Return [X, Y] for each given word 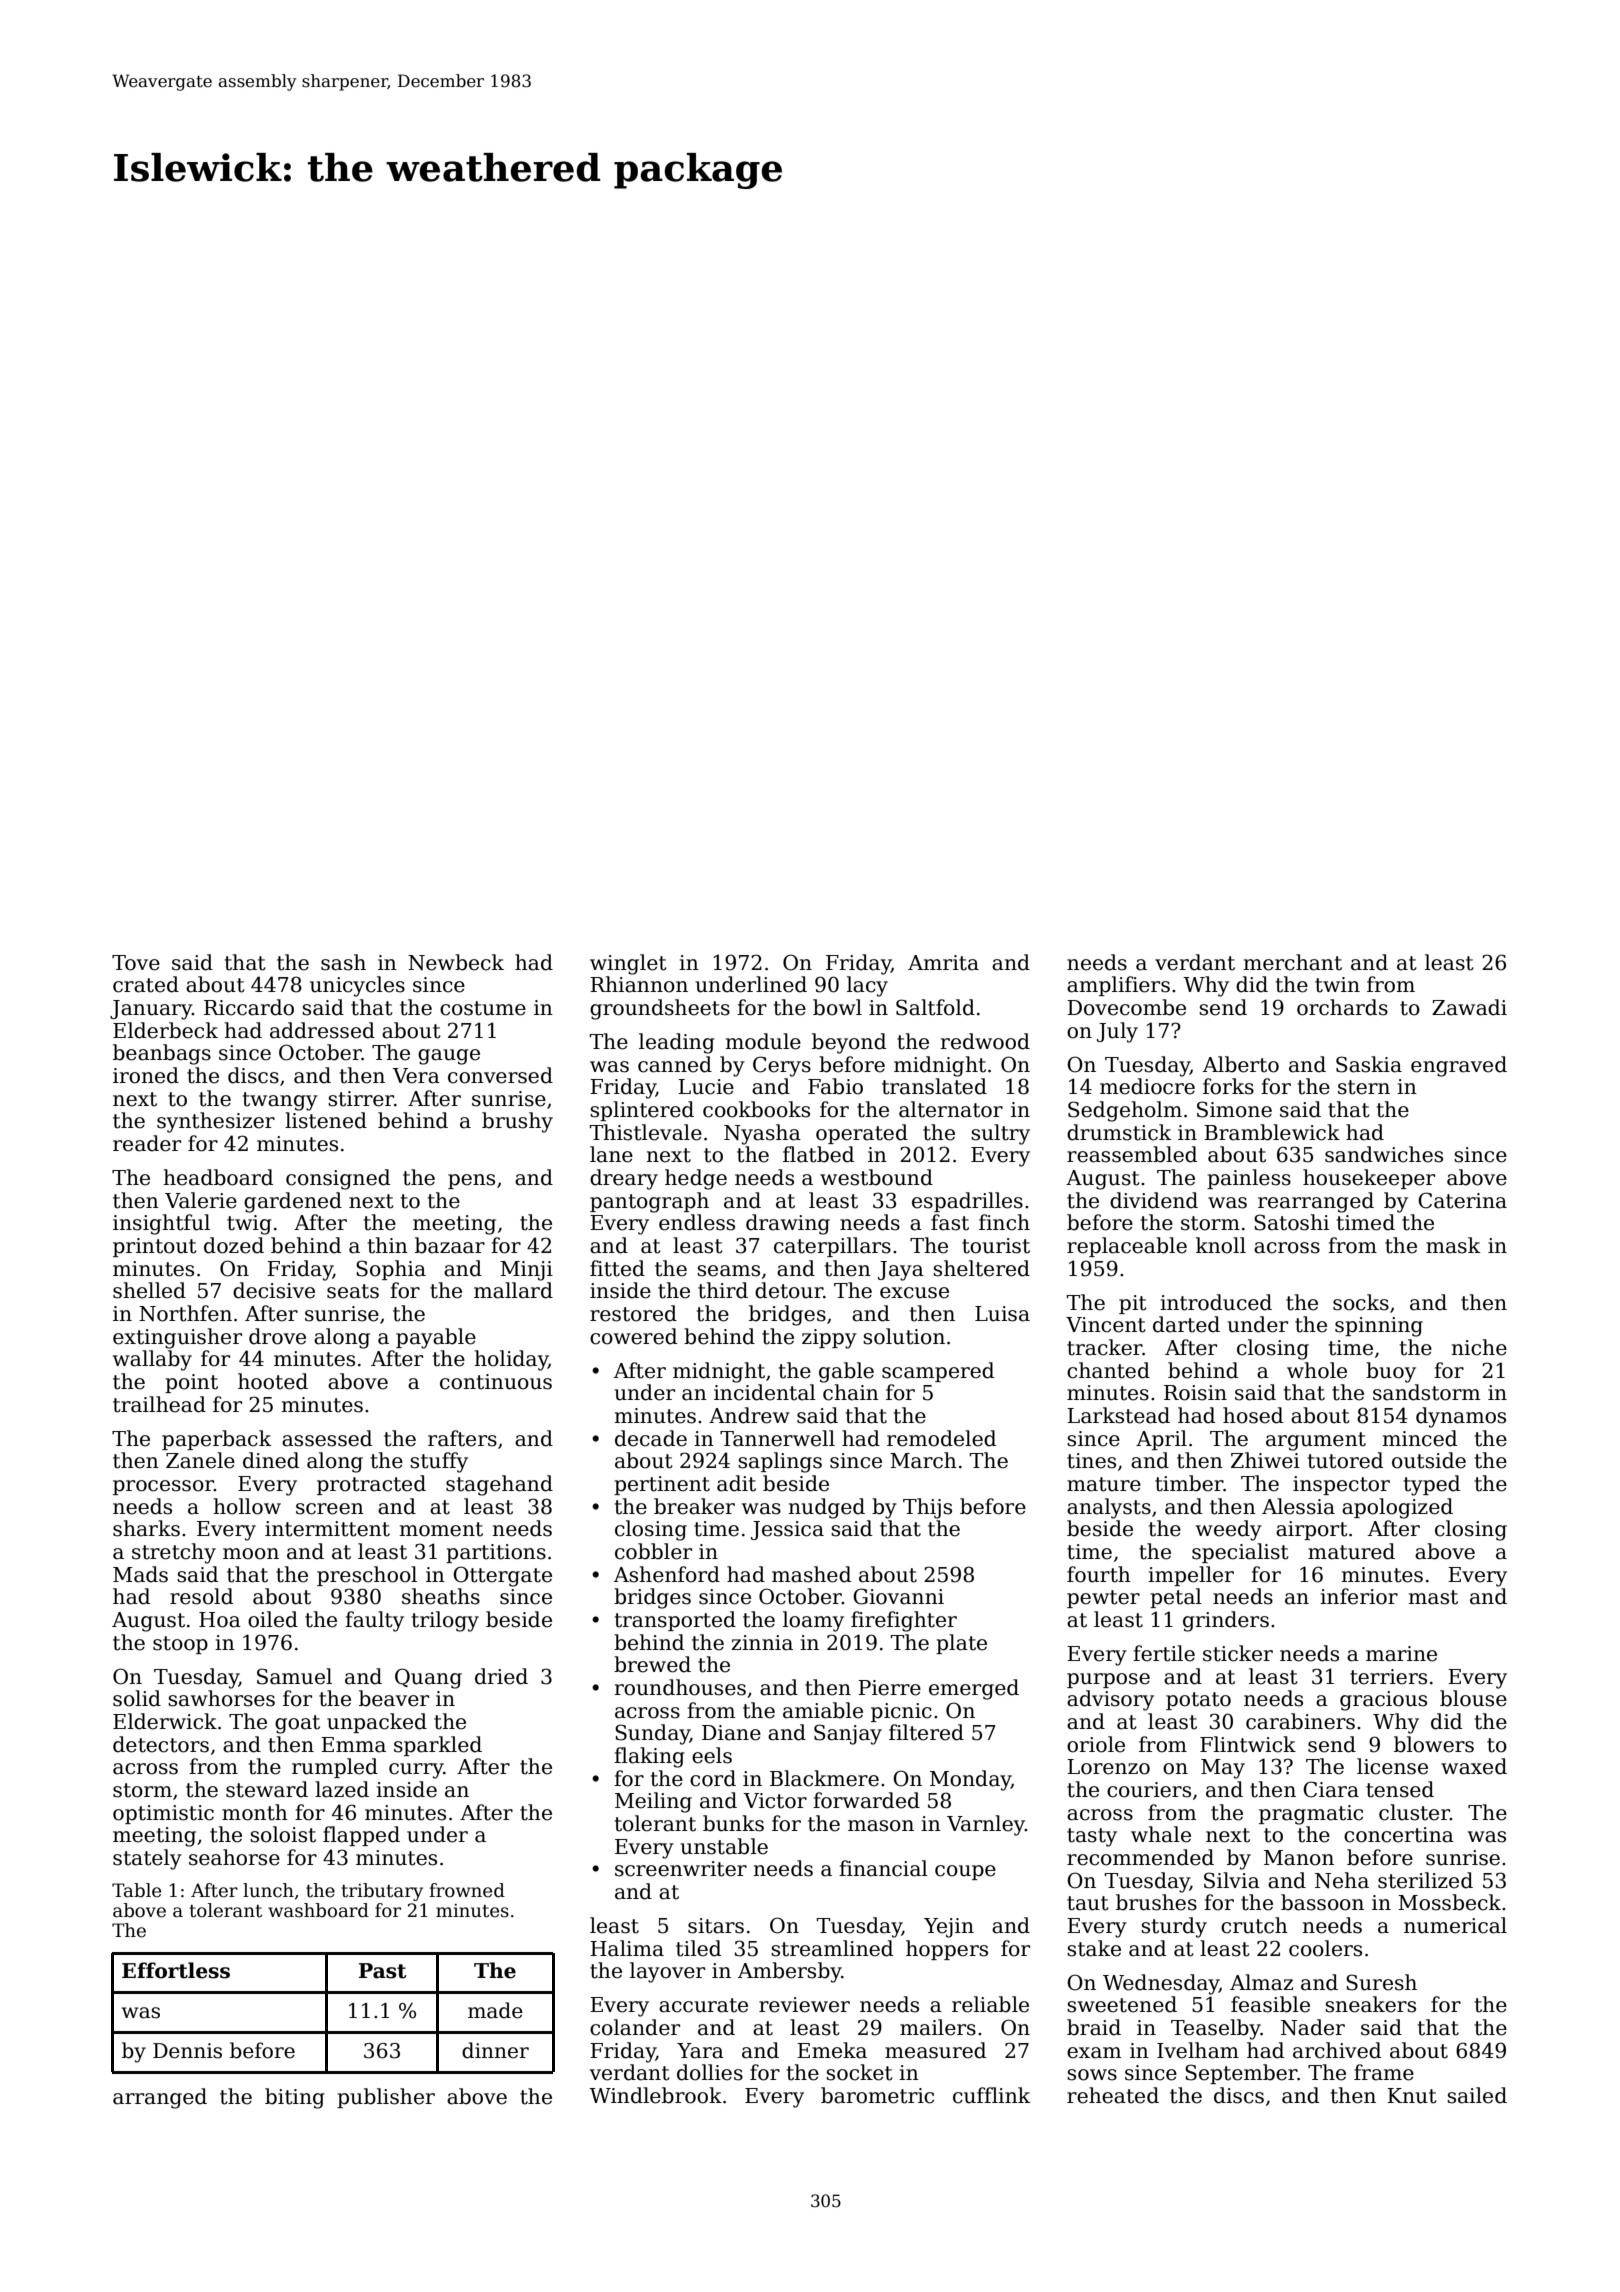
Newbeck [456, 962]
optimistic [163, 1814]
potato [1198, 1701]
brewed [652, 1664]
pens [471, 1181]
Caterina [1462, 1200]
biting [295, 2098]
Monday [970, 1780]
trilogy [445, 1621]
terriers [1388, 1677]
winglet [628, 964]
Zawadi [1469, 1007]
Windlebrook [655, 2095]
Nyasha [762, 1134]
